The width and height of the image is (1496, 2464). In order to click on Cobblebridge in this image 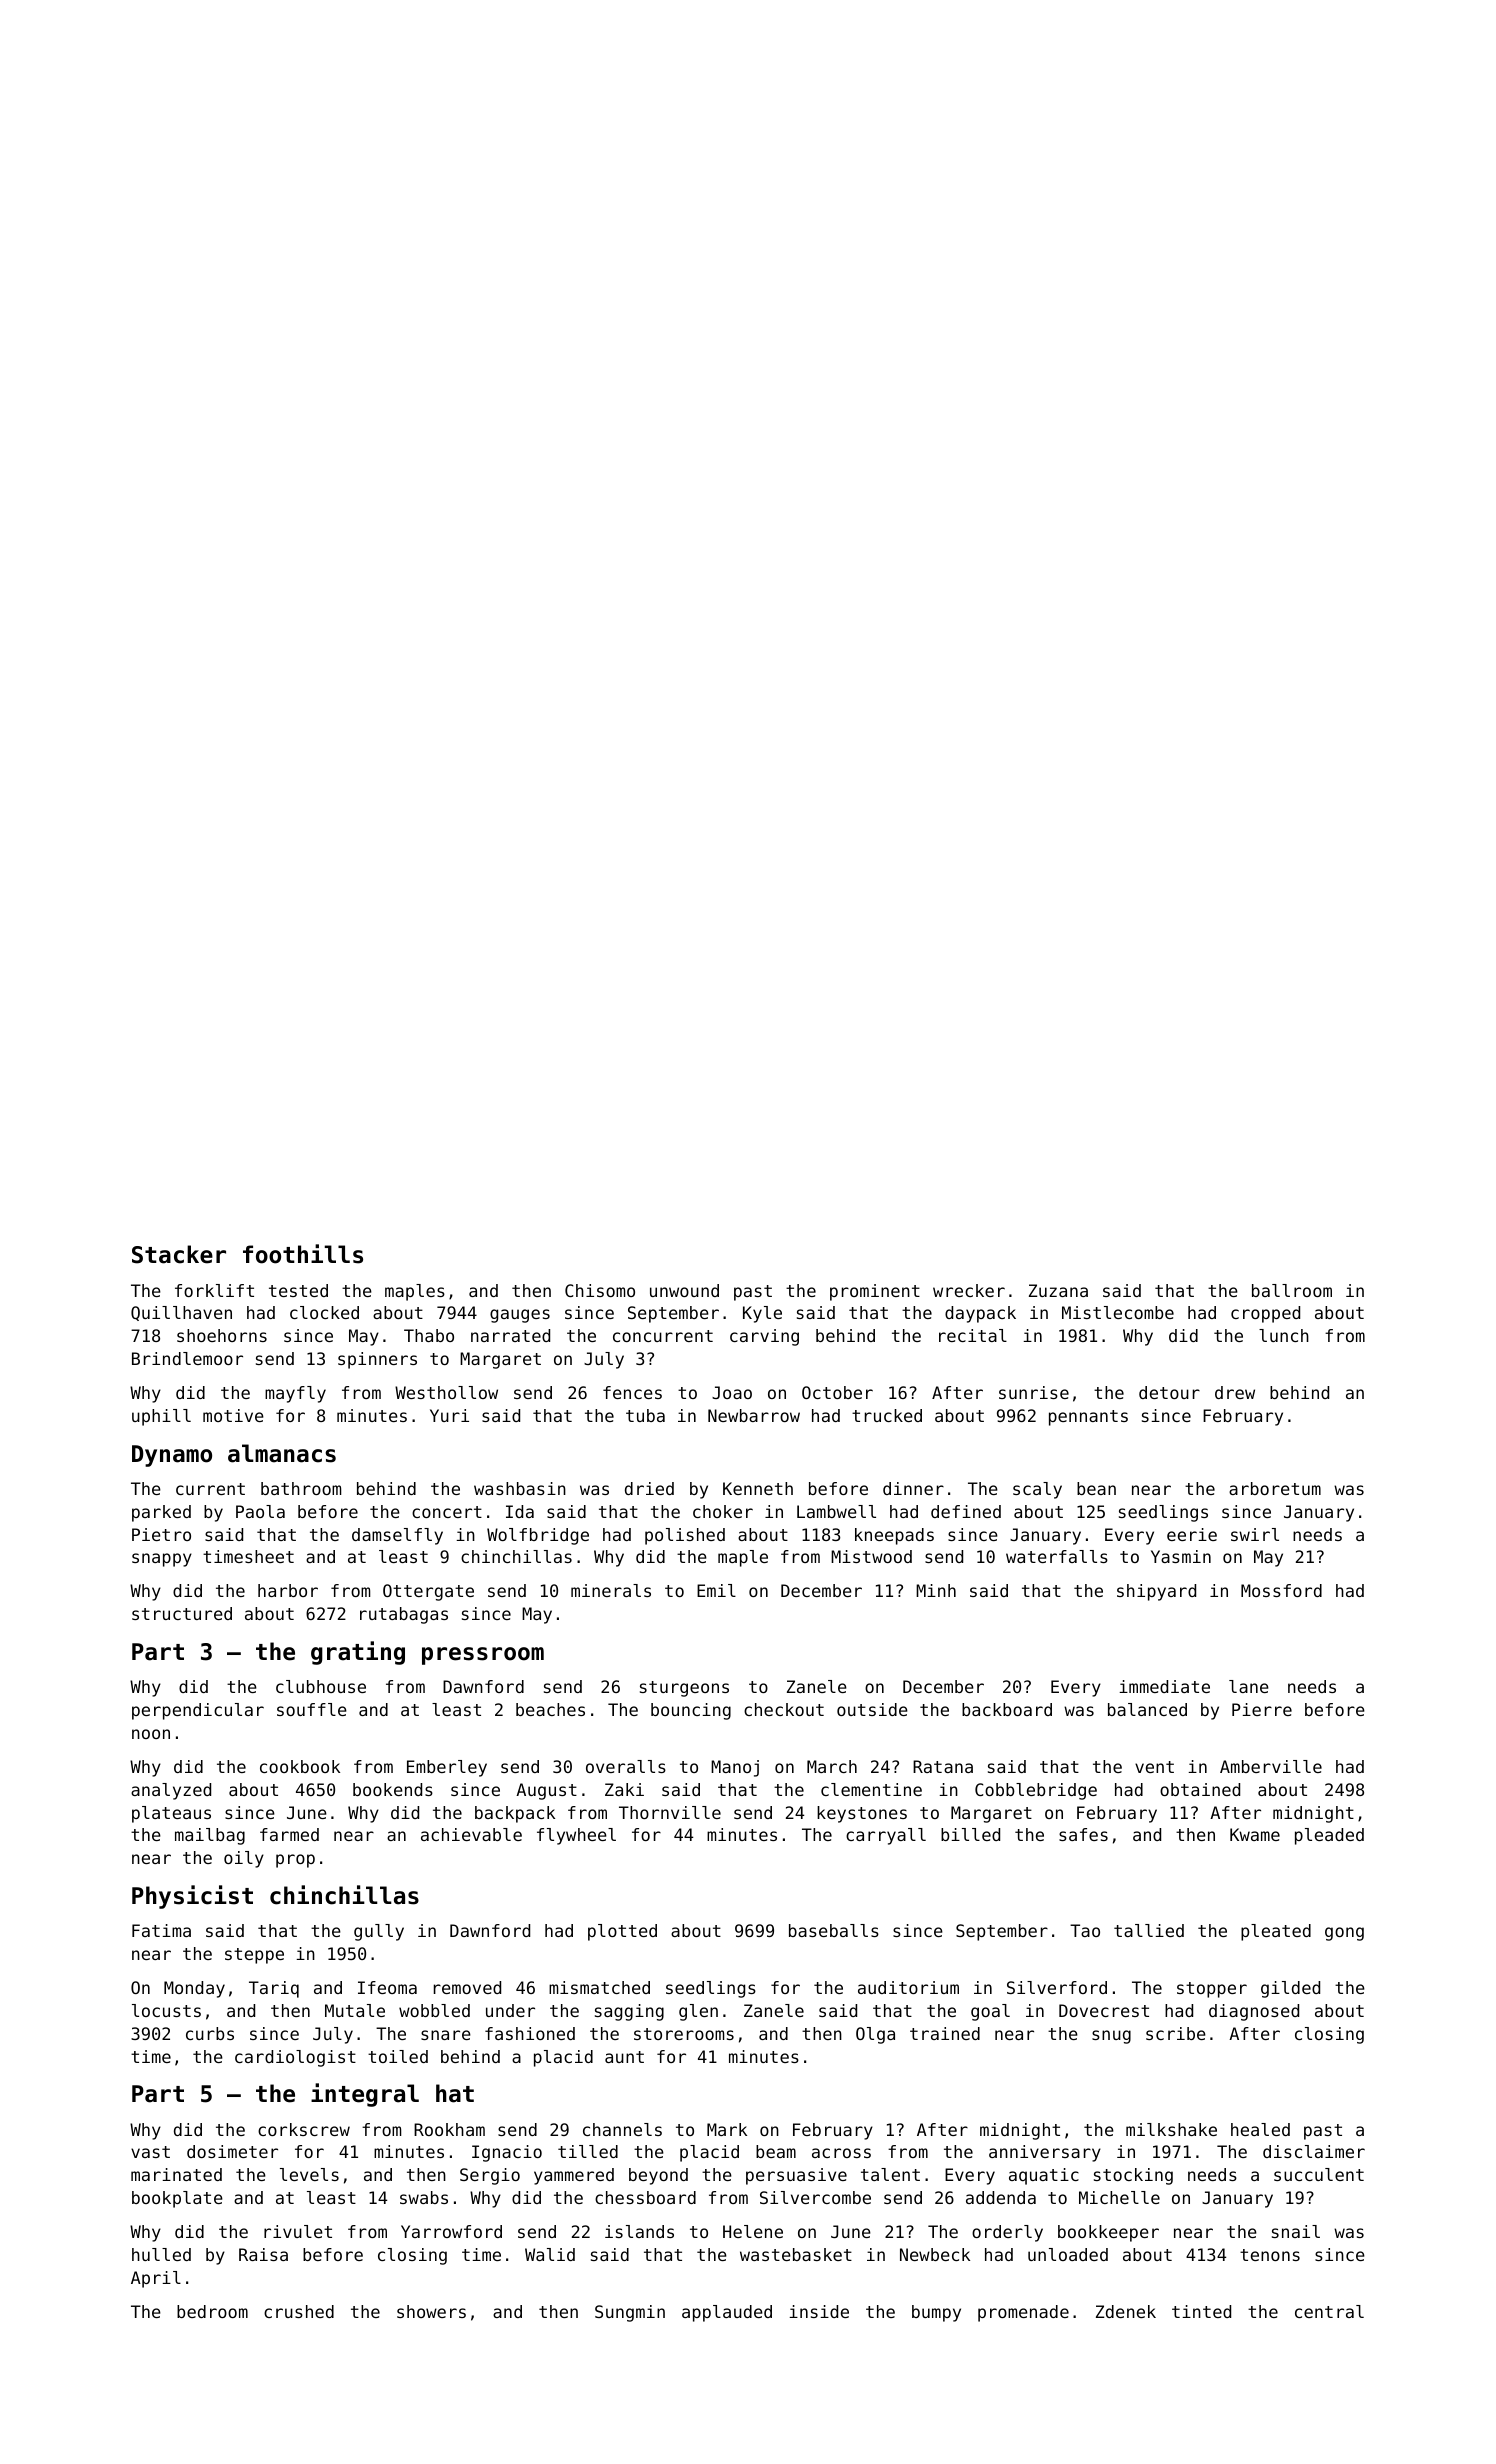, I will do `click(1036, 1791)`.
